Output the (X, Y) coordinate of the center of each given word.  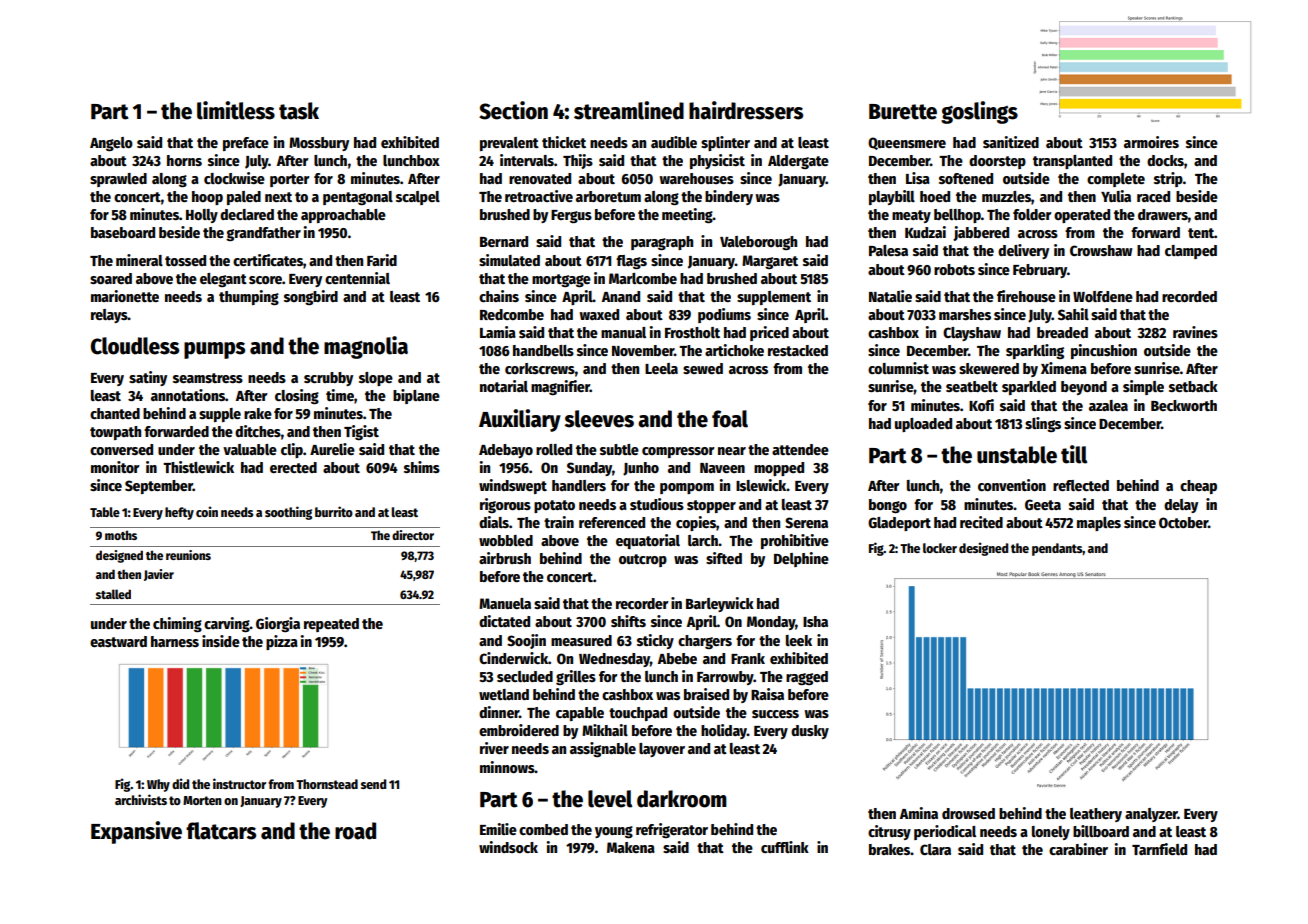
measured (581, 640)
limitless (236, 110)
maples (1099, 524)
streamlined (629, 110)
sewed (703, 368)
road (355, 831)
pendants (1057, 549)
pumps (214, 350)
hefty (179, 513)
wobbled (506, 540)
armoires (1151, 142)
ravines (1195, 332)
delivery (1023, 251)
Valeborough (758, 243)
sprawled (118, 180)
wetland (504, 694)
